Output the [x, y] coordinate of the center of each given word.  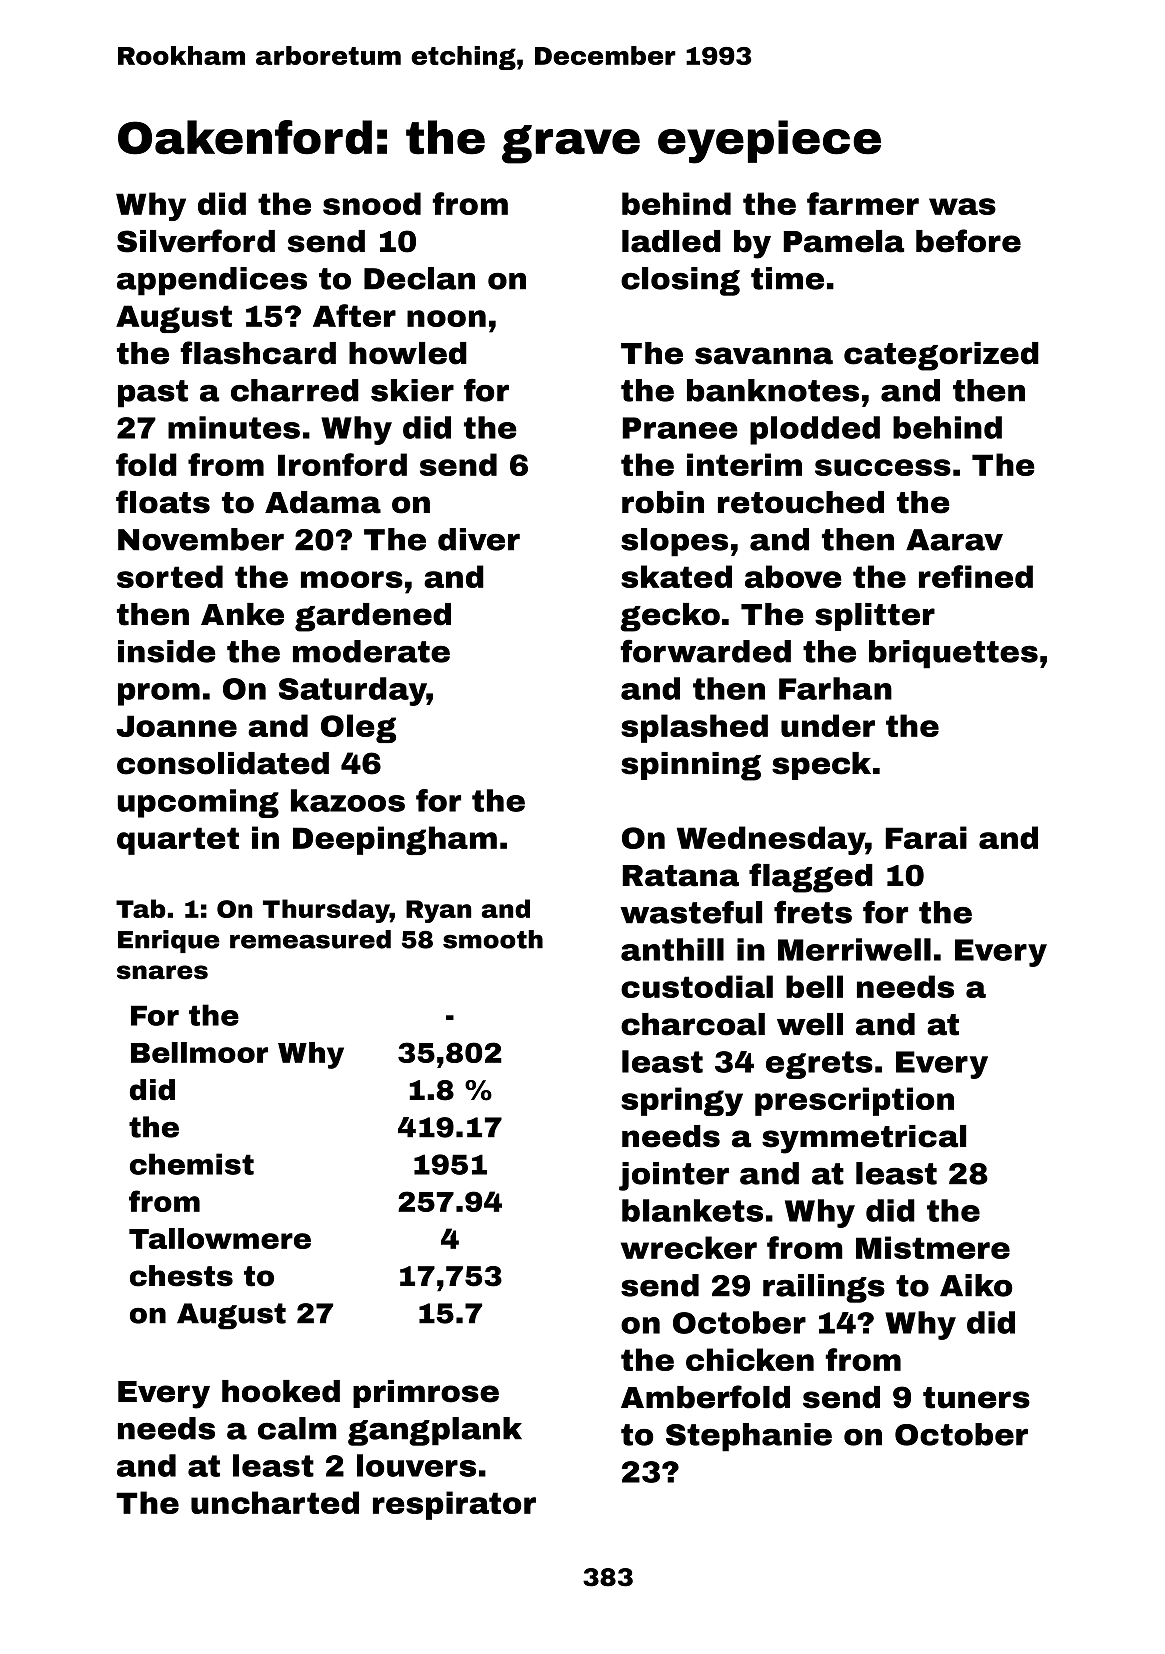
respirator [454, 1505]
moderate [371, 651]
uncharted [275, 1502]
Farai [926, 837]
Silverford [196, 241]
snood [372, 203]
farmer [863, 203]
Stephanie [749, 1437]
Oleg [358, 728]
